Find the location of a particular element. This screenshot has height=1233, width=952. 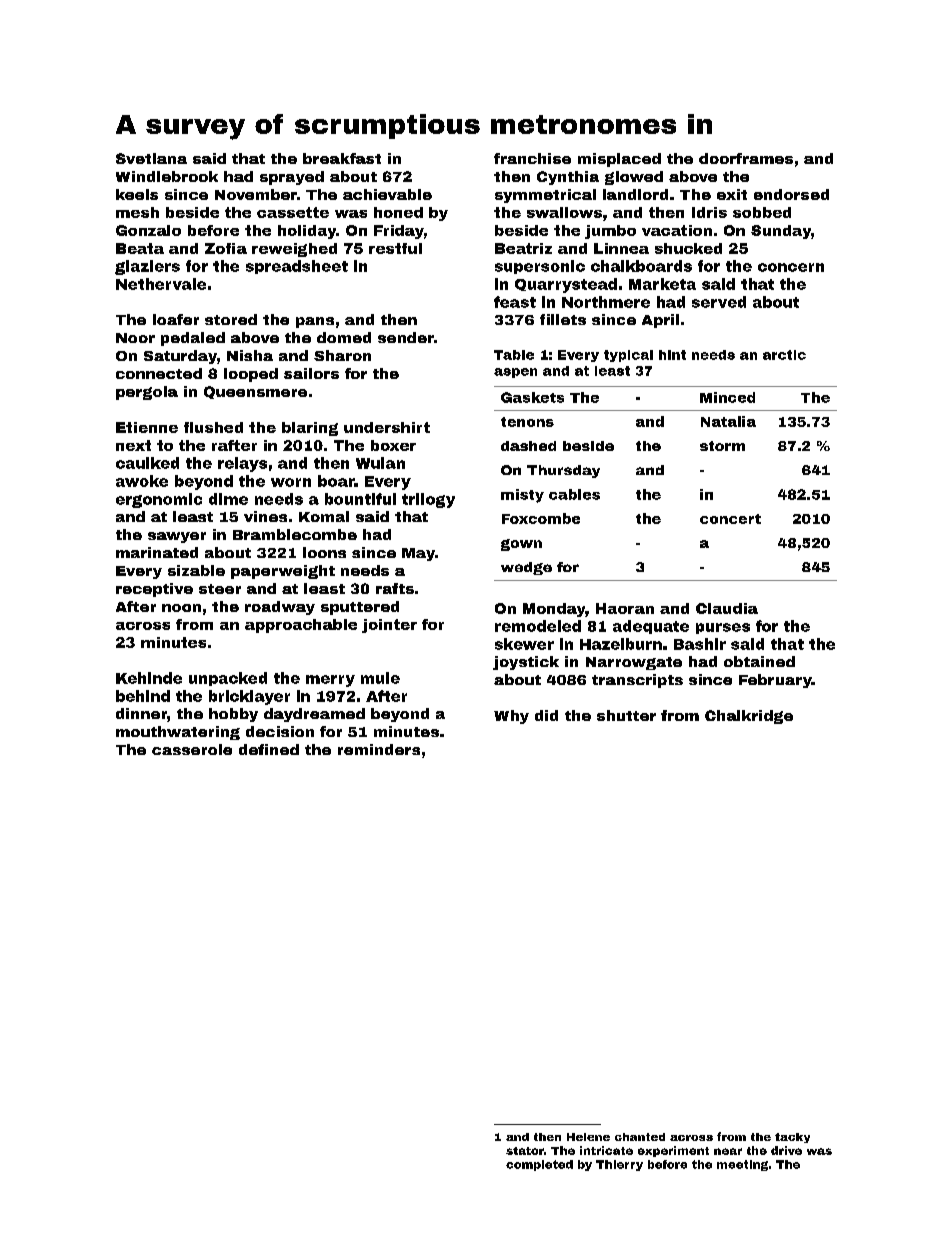

reminders is located at coordinates (379, 749).
